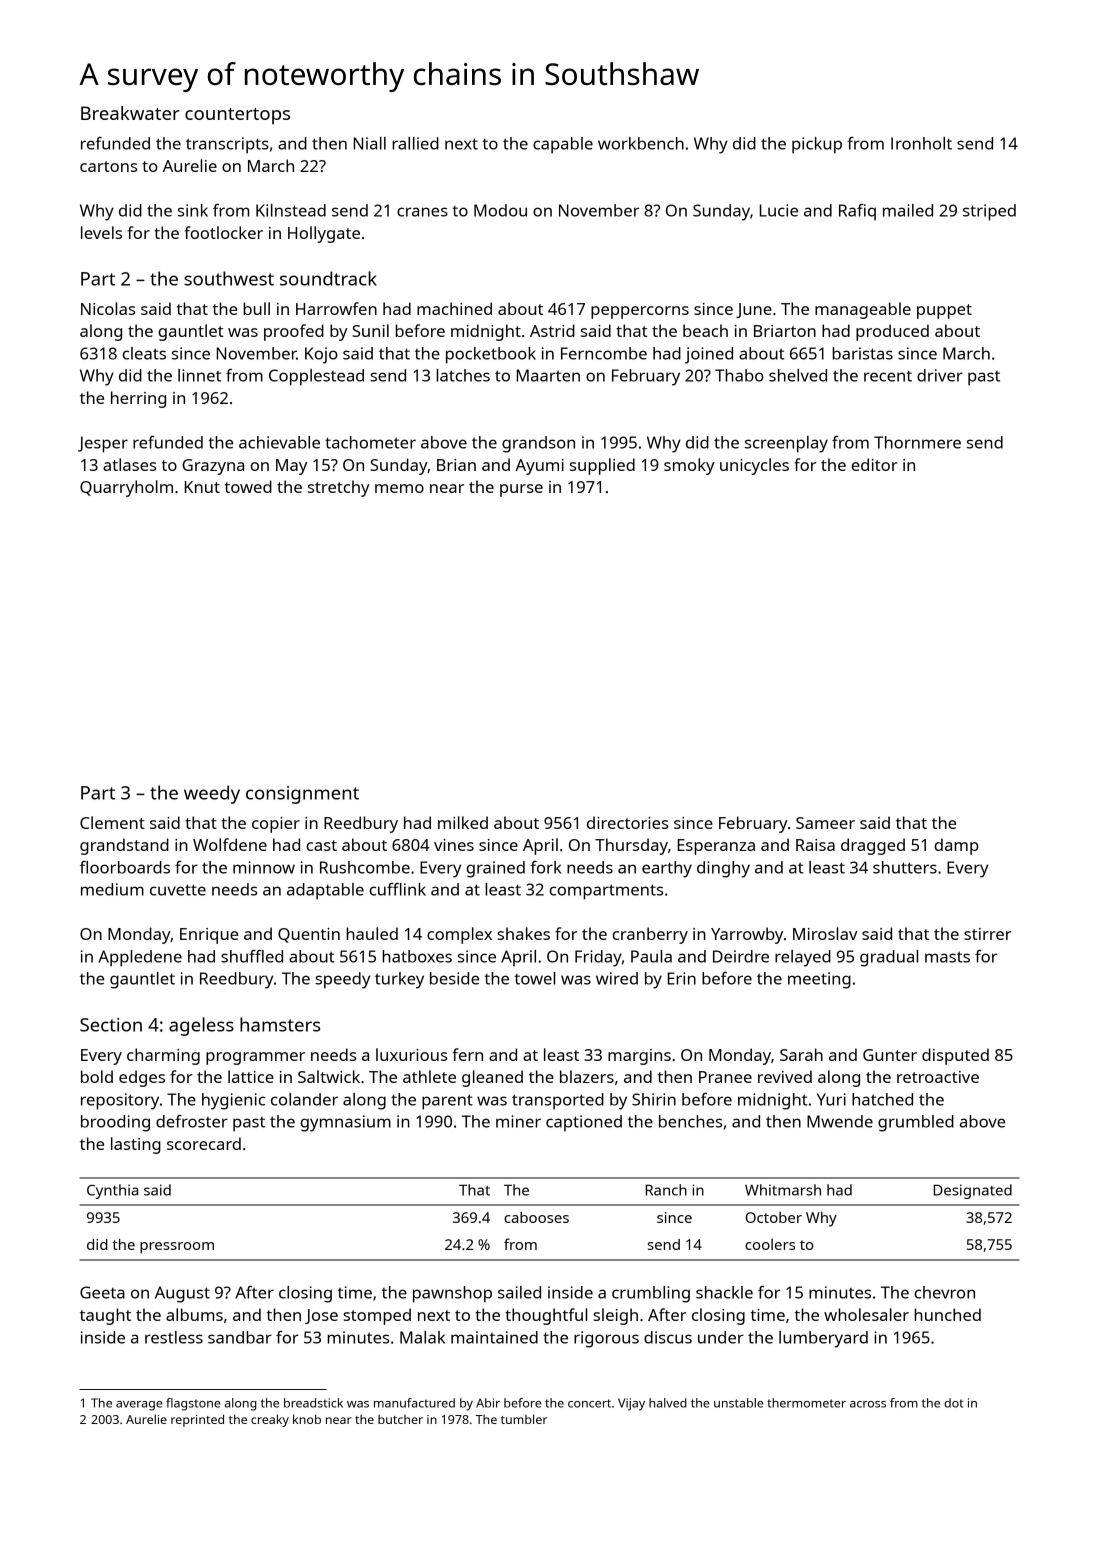  I want to click on Quarryholm, so click(126, 488).
